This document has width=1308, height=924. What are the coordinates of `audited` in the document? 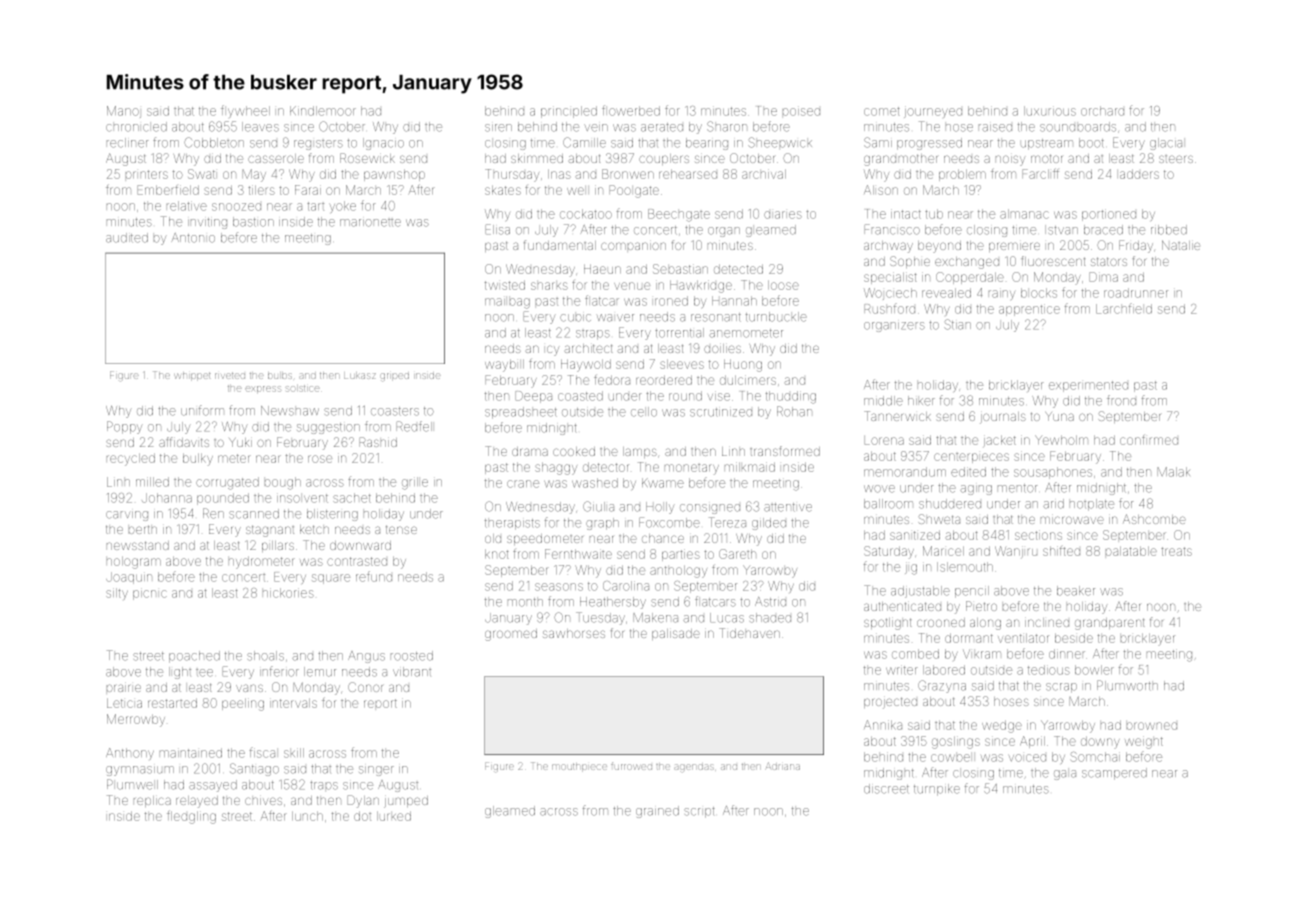 It's located at (127, 238).
